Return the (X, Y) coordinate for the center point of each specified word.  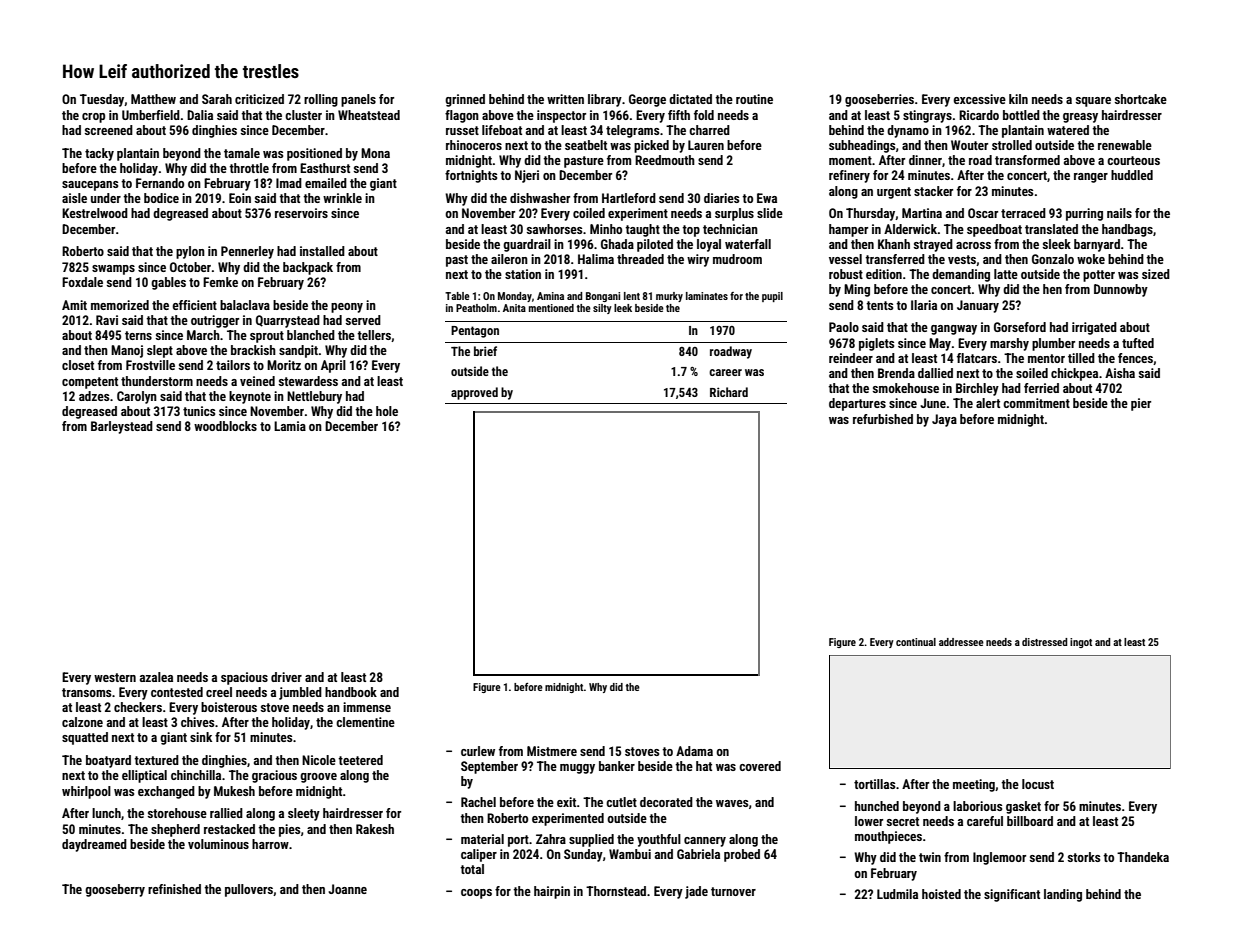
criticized (259, 99)
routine (754, 99)
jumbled (300, 693)
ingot (1081, 643)
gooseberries (879, 100)
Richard (729, 392)
